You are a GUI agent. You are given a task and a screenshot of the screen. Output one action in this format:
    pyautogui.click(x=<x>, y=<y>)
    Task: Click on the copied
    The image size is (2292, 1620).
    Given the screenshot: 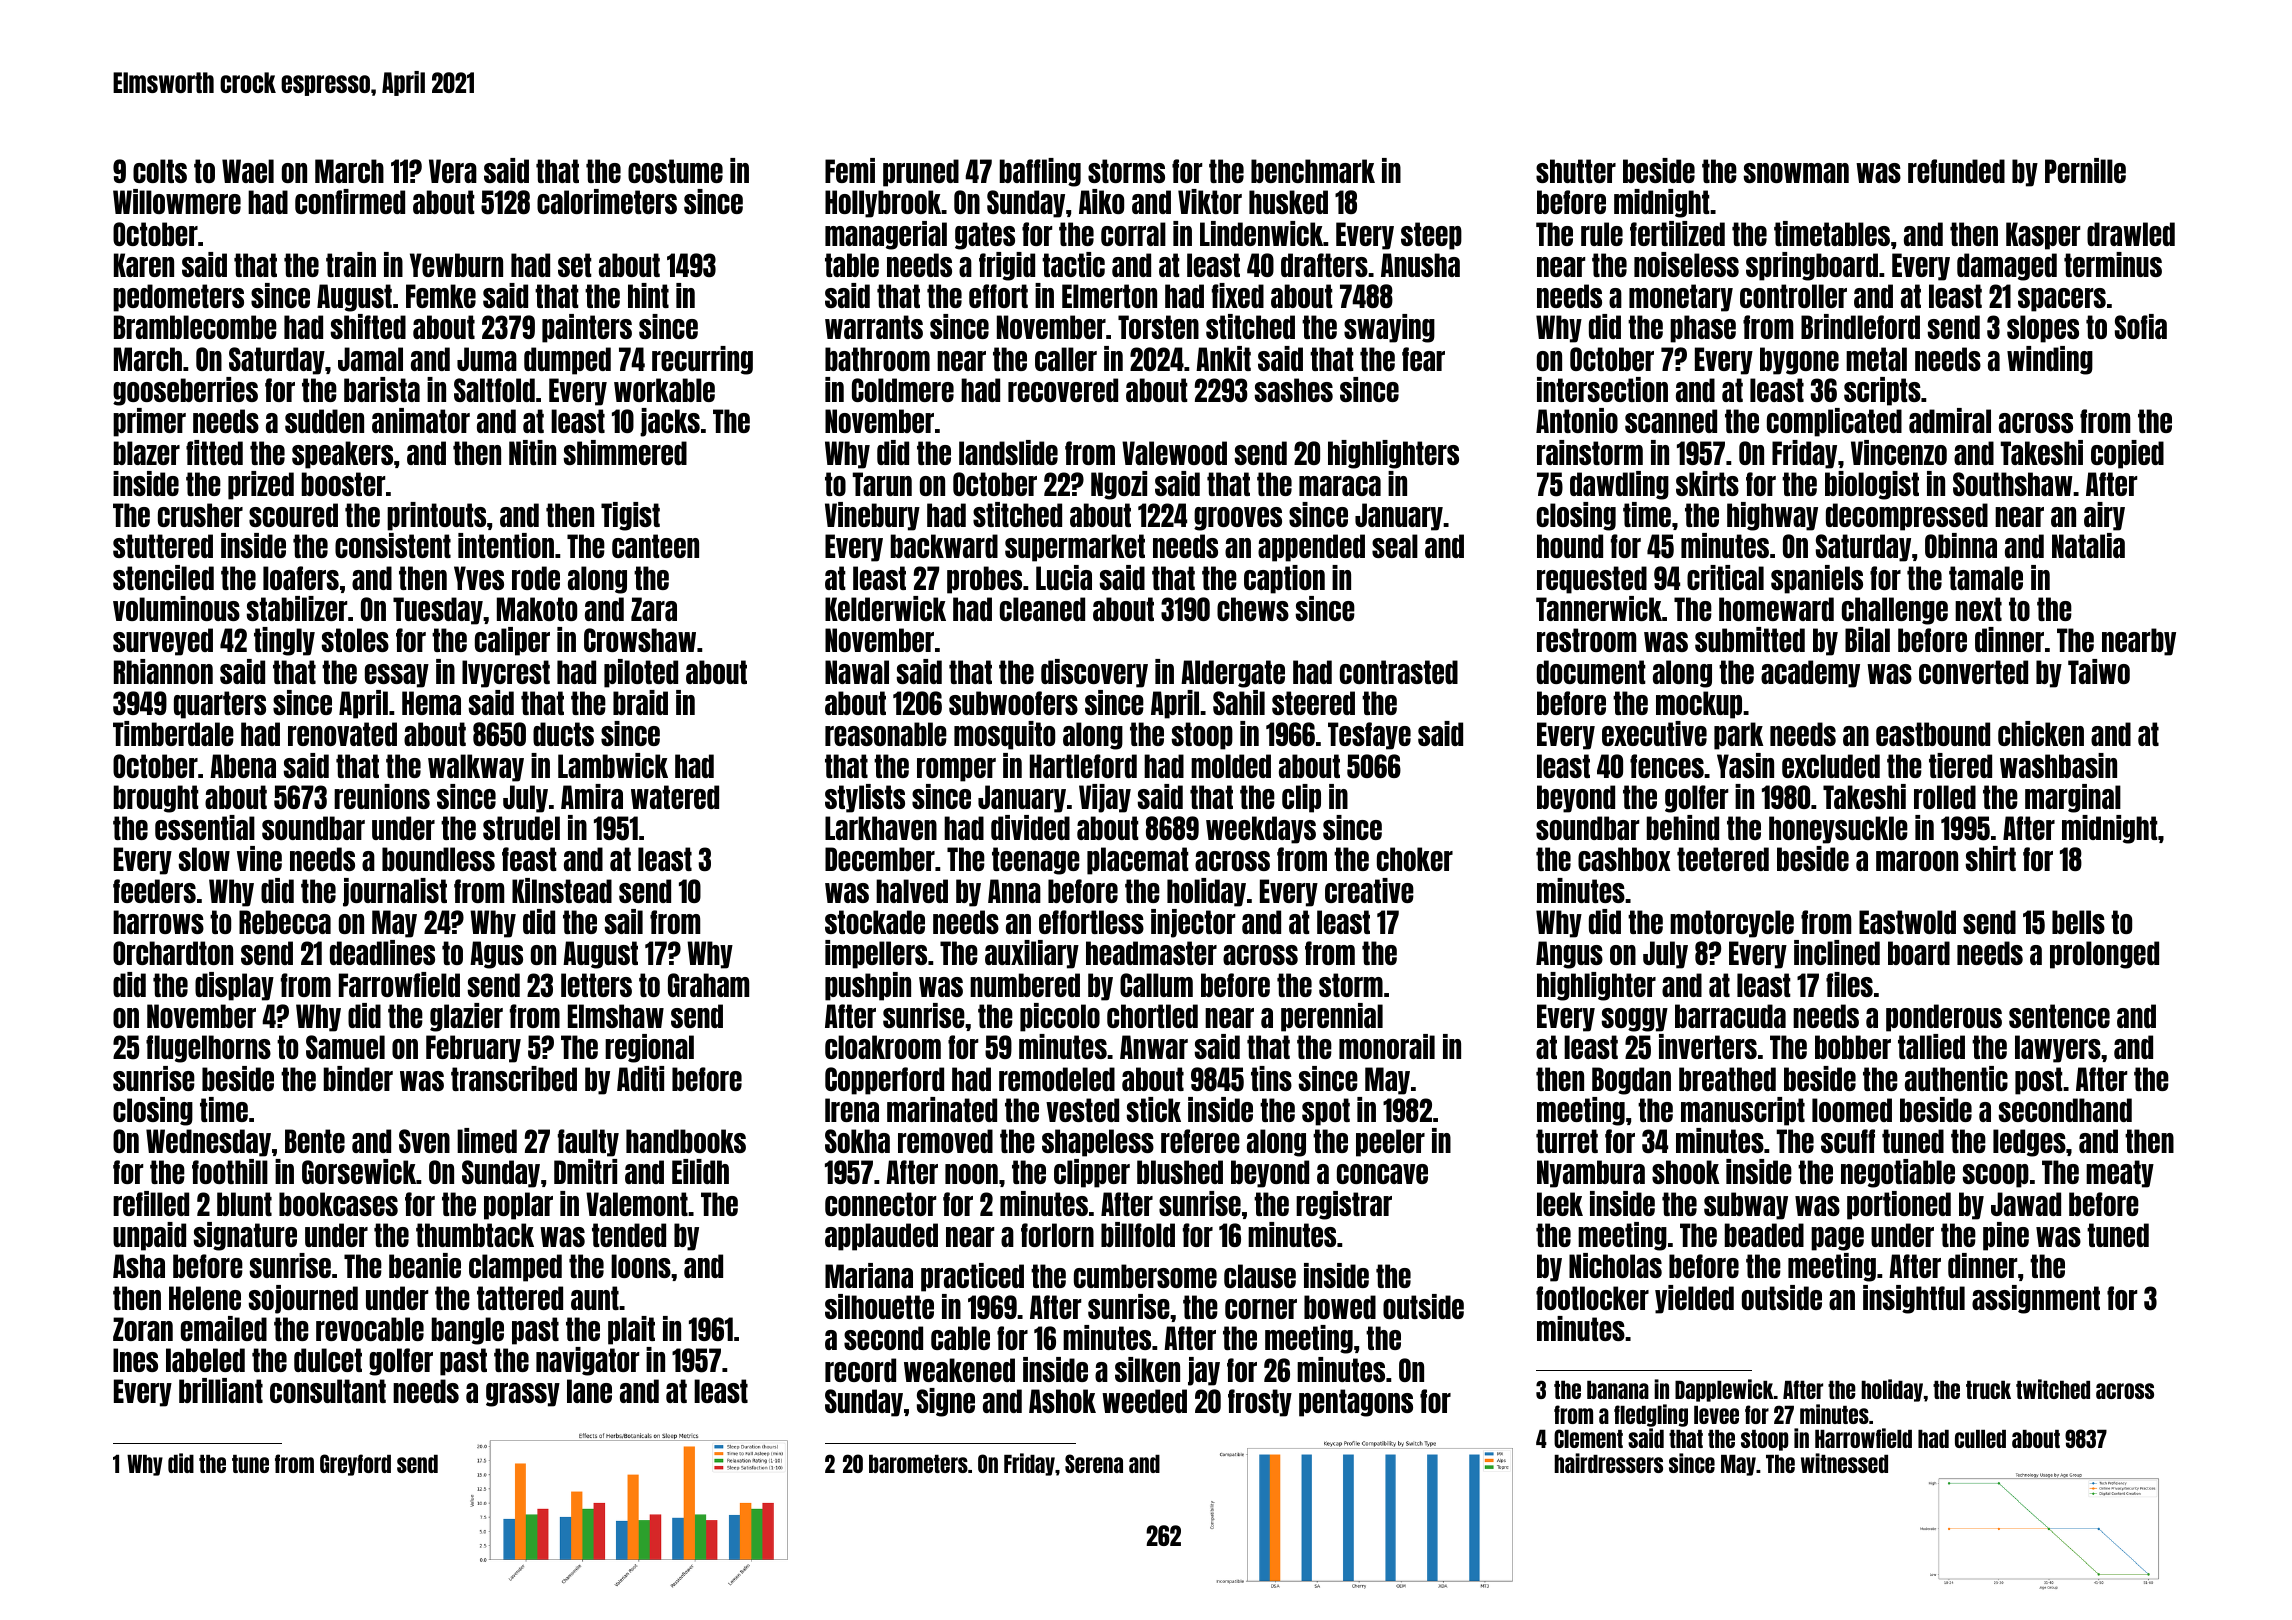 What is the action you would take?
    pyautogui.click(x=2127, y=454)
